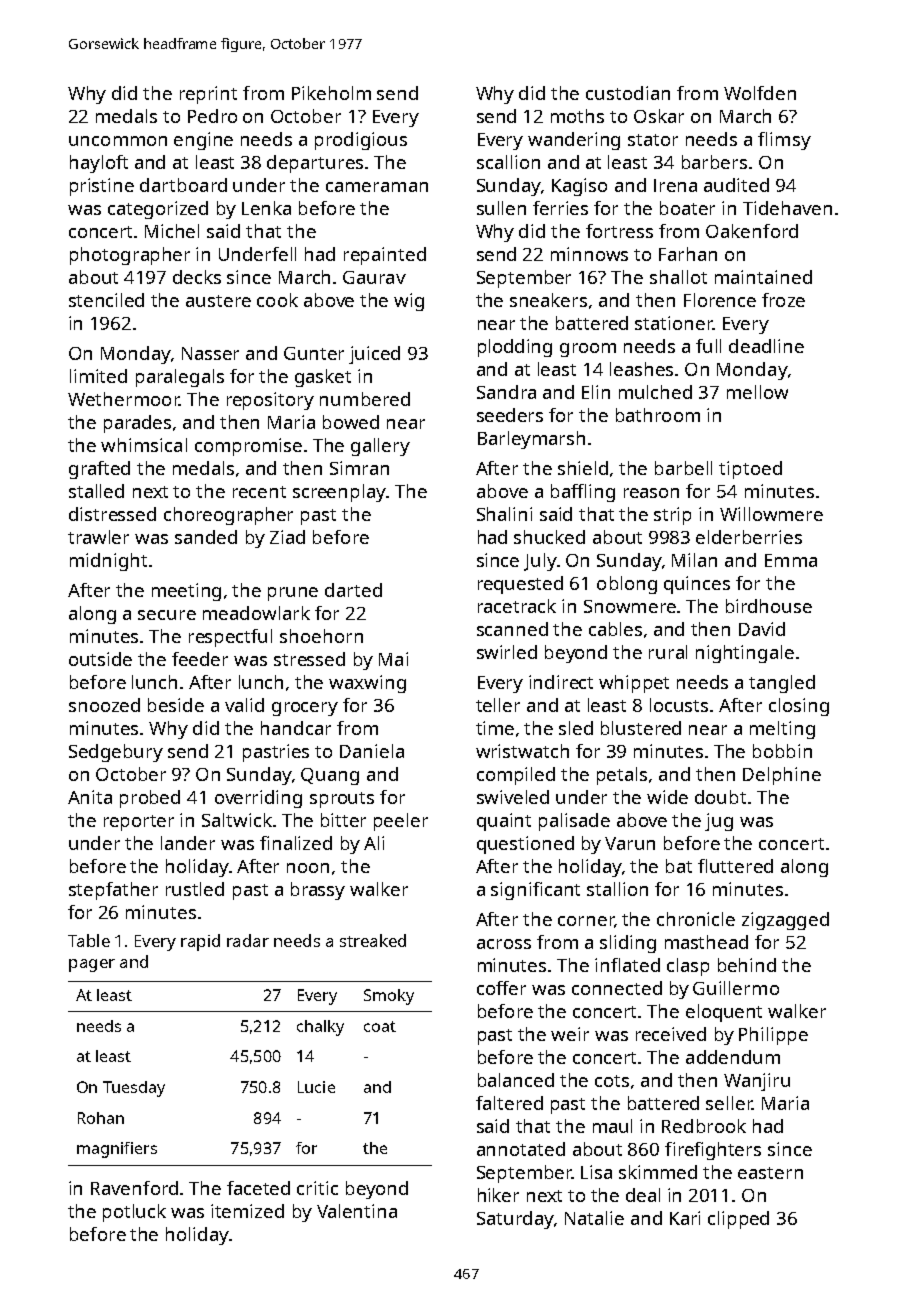 The image size is (908, 1316). I want to click on time, so click(495, 728).
